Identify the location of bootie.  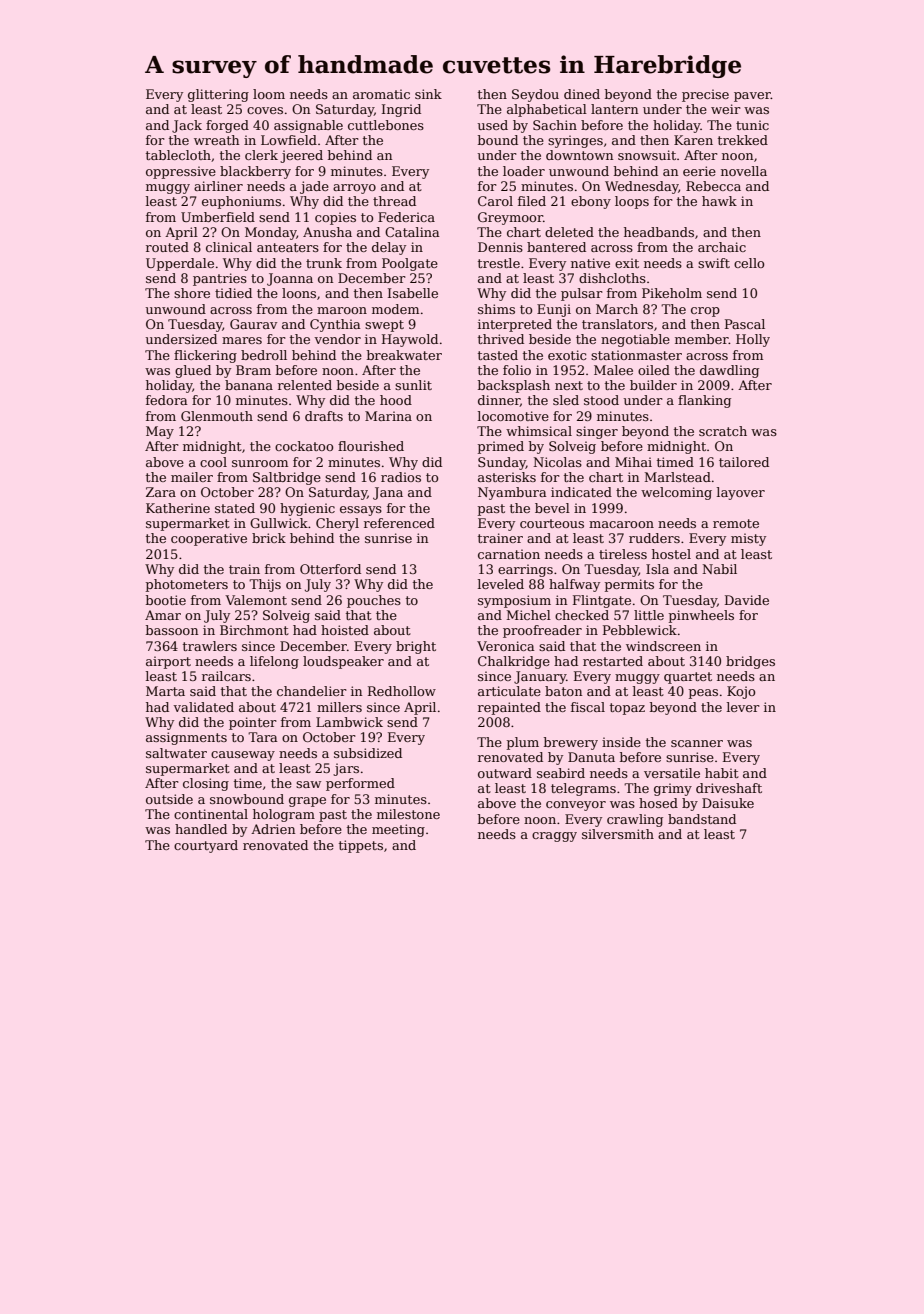
(166, 600).
